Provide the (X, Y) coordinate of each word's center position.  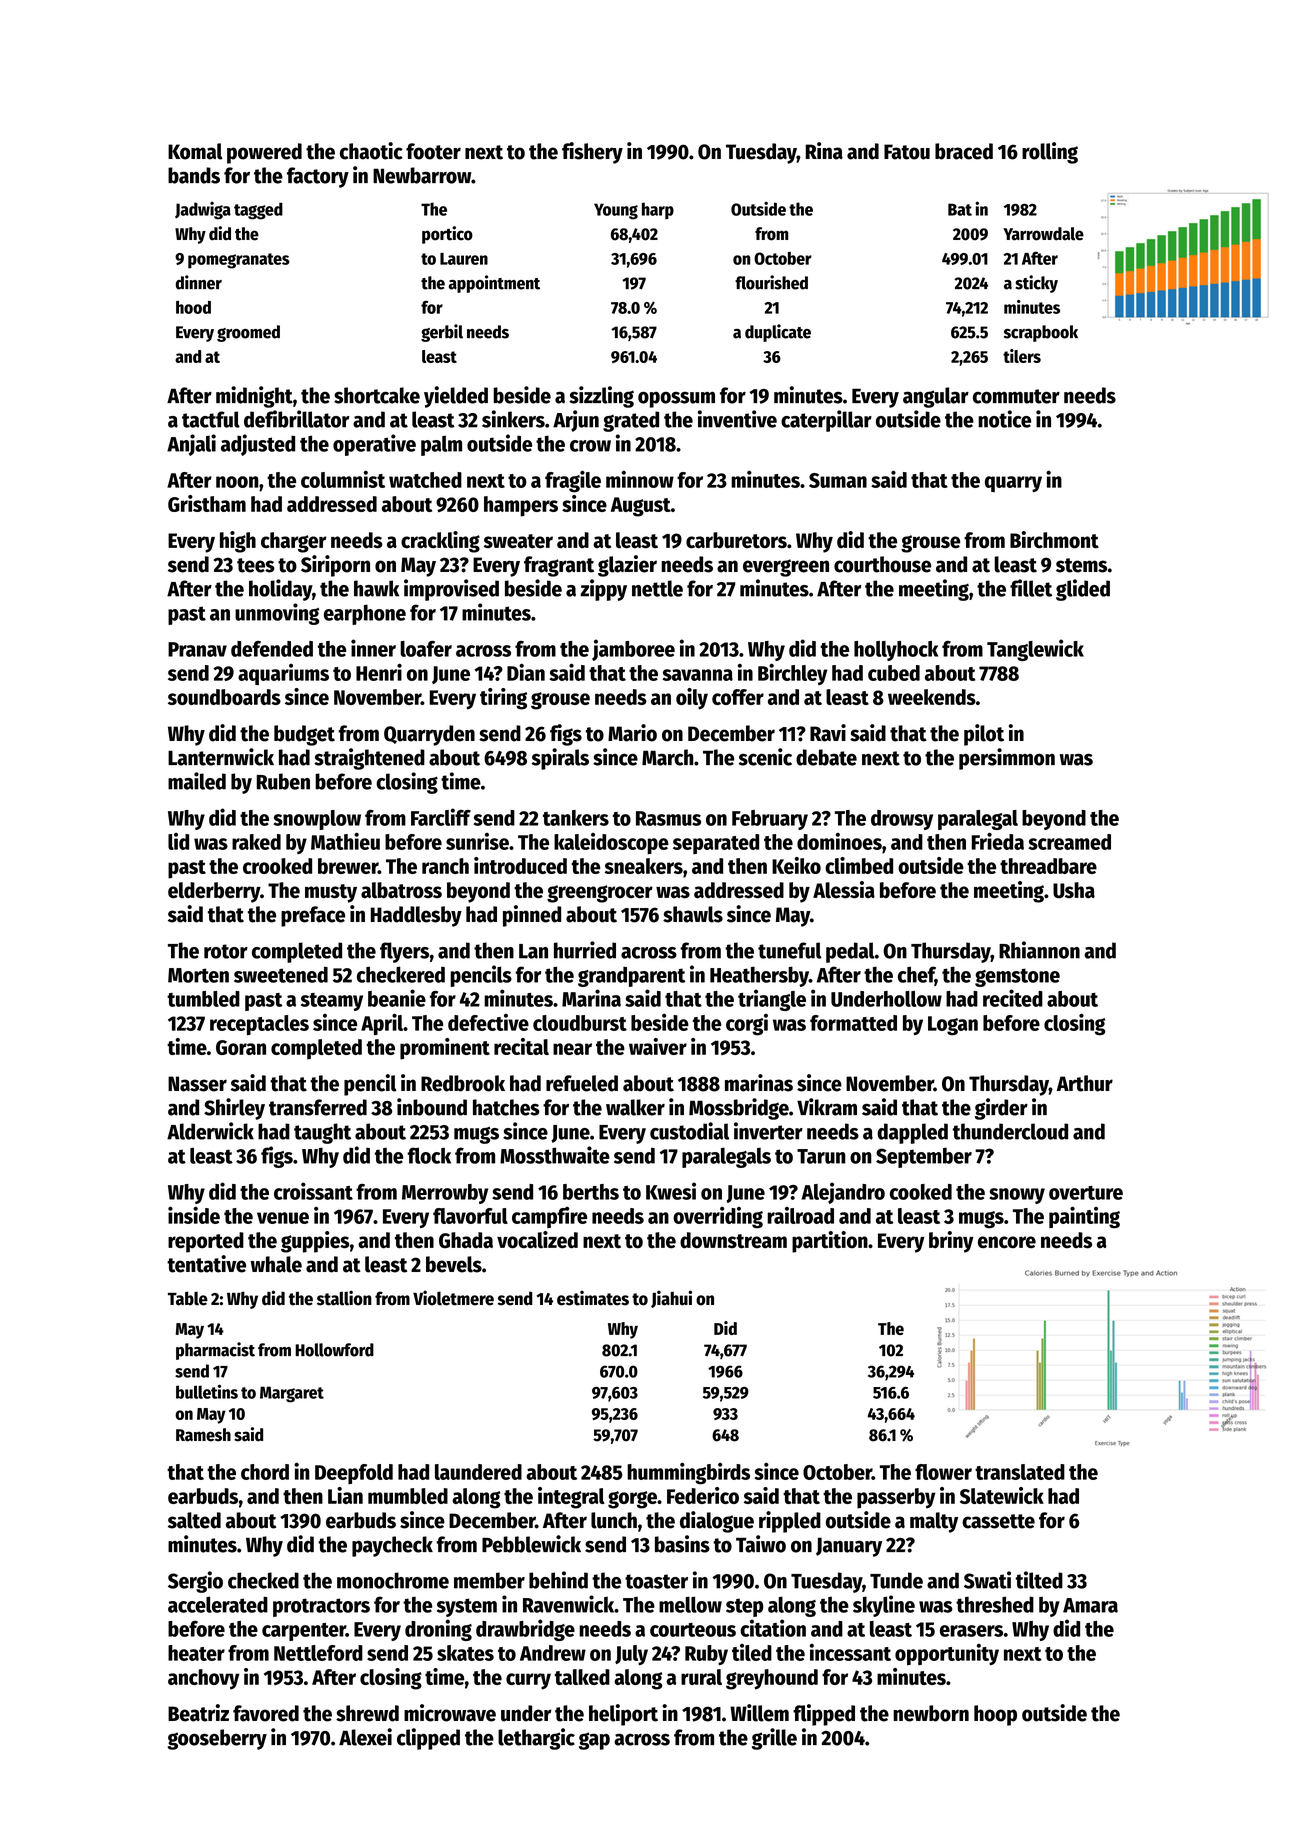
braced (964, 151)
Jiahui (671, 1299)
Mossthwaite (555, 1155)
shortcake (377, 395)
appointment (494, 284)
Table (188, 1298)
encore (1007, 1242)
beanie (397, 998)
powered (264, 153)
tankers (576, 818)
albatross (401, 890)
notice (1004, 419)
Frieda (998, 841)
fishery (592, 153)
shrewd (367, 1713)
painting (1084, 1217)
